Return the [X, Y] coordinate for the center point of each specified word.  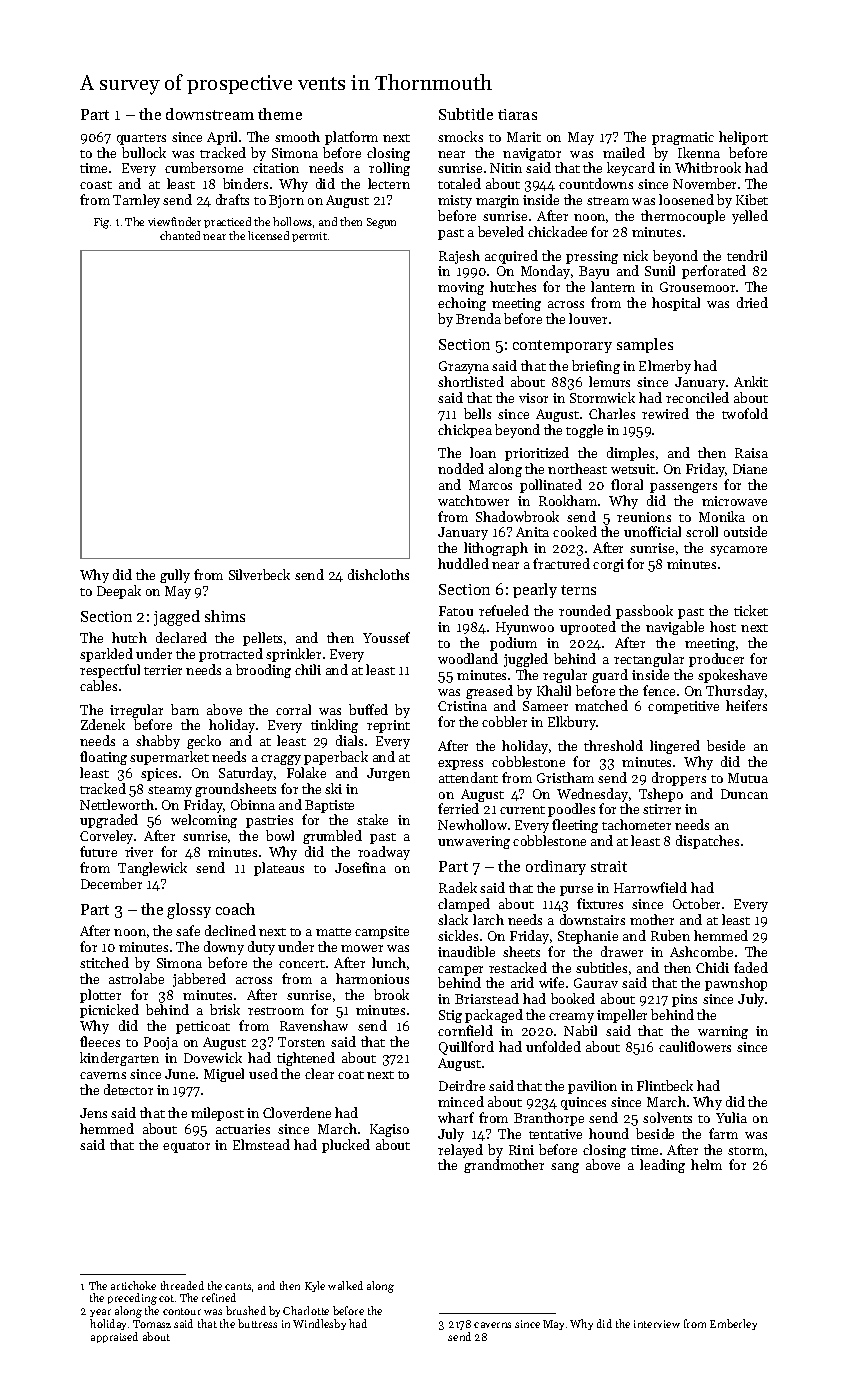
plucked [346, 1146]
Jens [93, 1113]
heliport [743, 138]
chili [308, 669]
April [222, 138]
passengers [683, 488]
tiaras [517, 114]
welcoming [204, 821]
